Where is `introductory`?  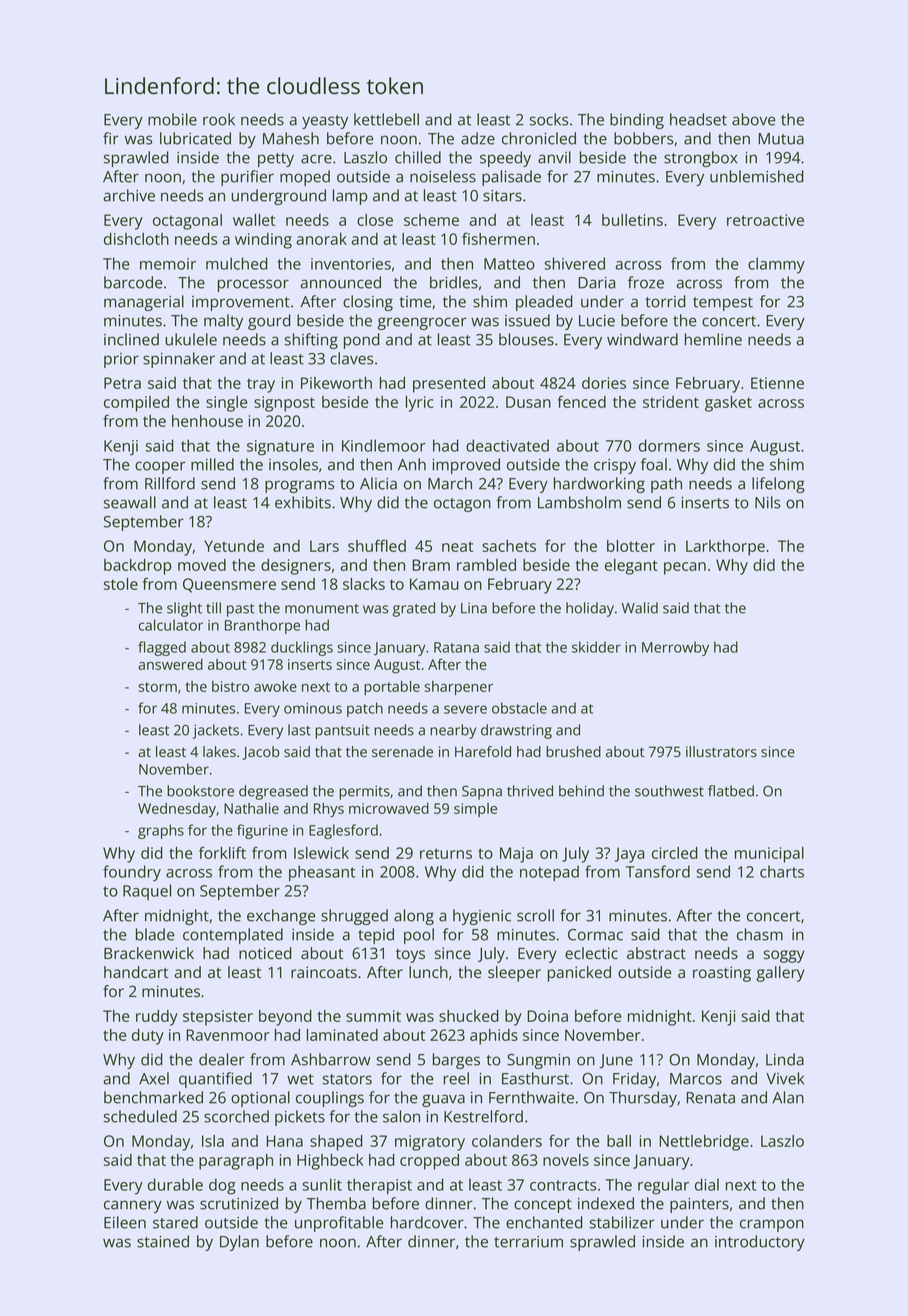 introductory is located at coordinates (760, 1243).
